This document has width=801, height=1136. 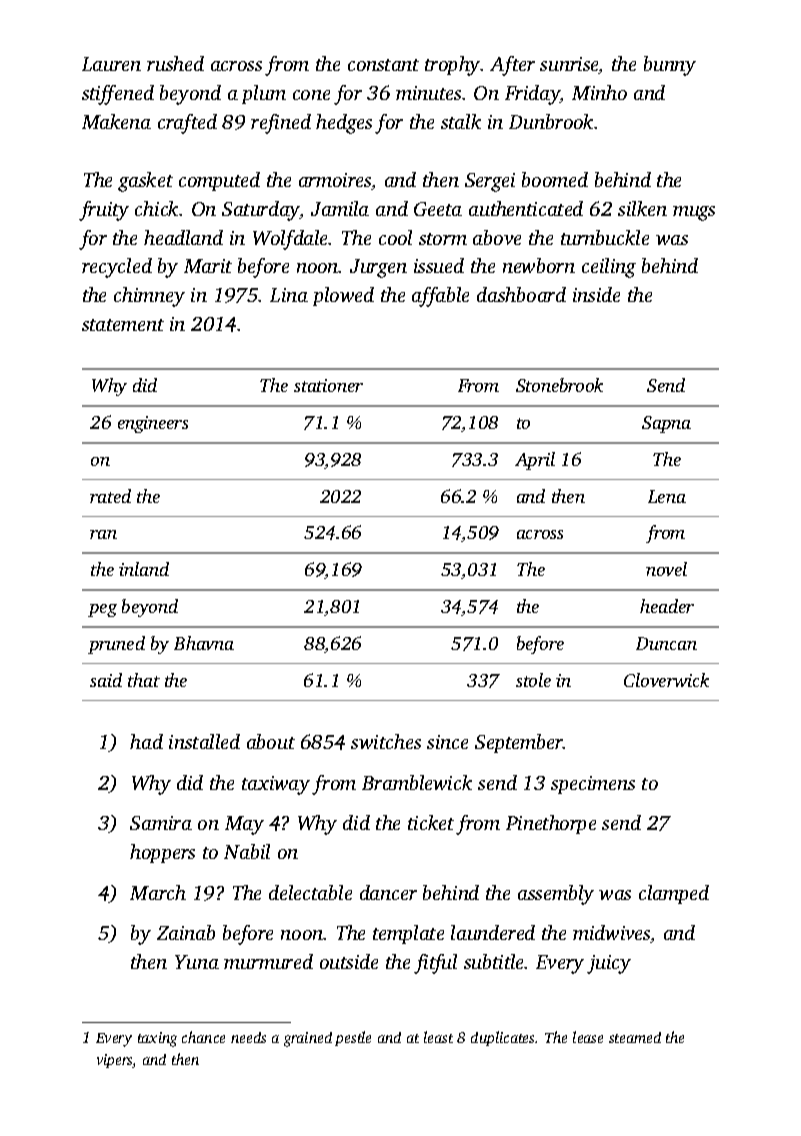 I want to click on constant, so click(x=383, y=65).
